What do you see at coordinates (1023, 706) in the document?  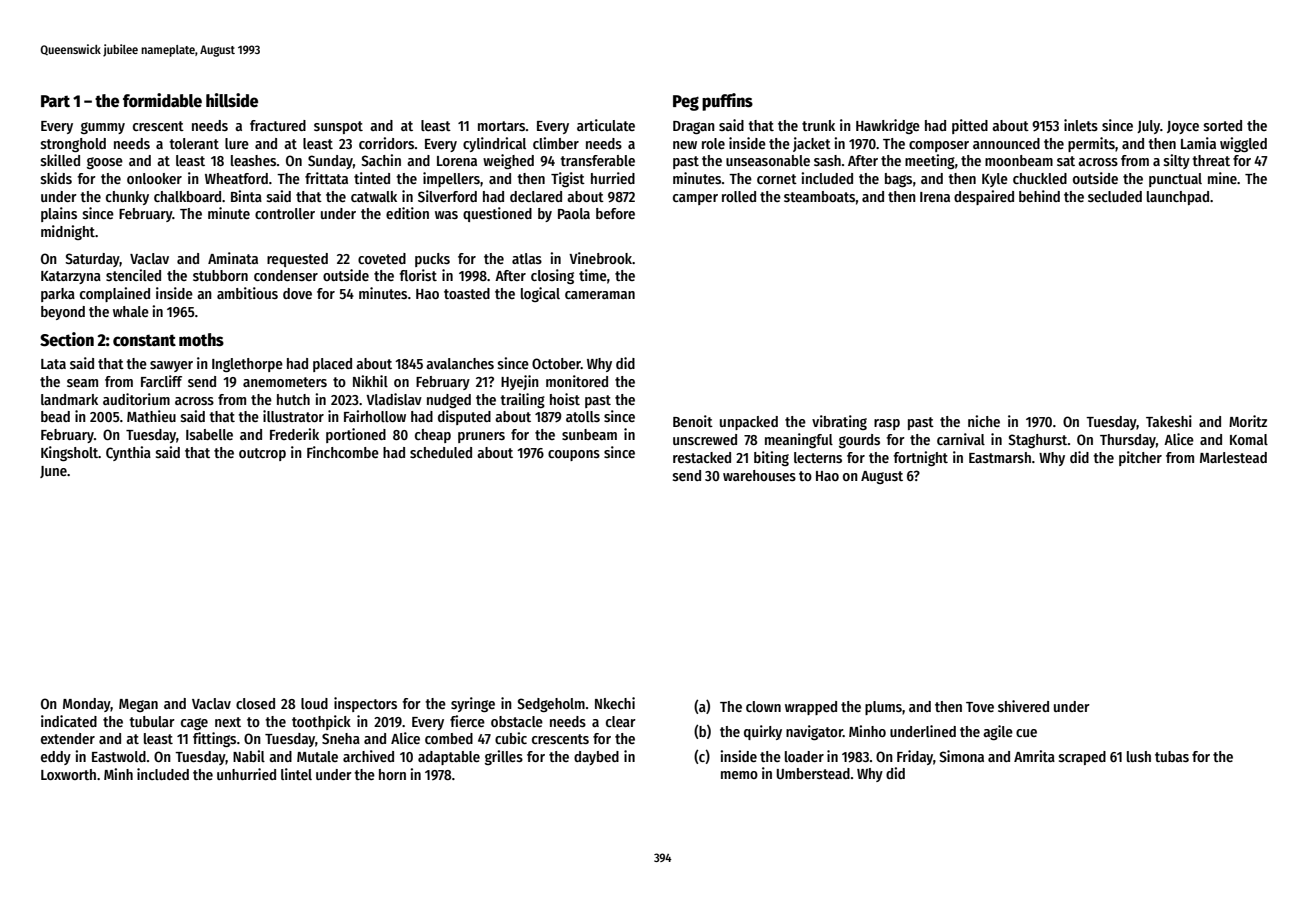 I see `shivered` at bounding box center [1023, 706].
